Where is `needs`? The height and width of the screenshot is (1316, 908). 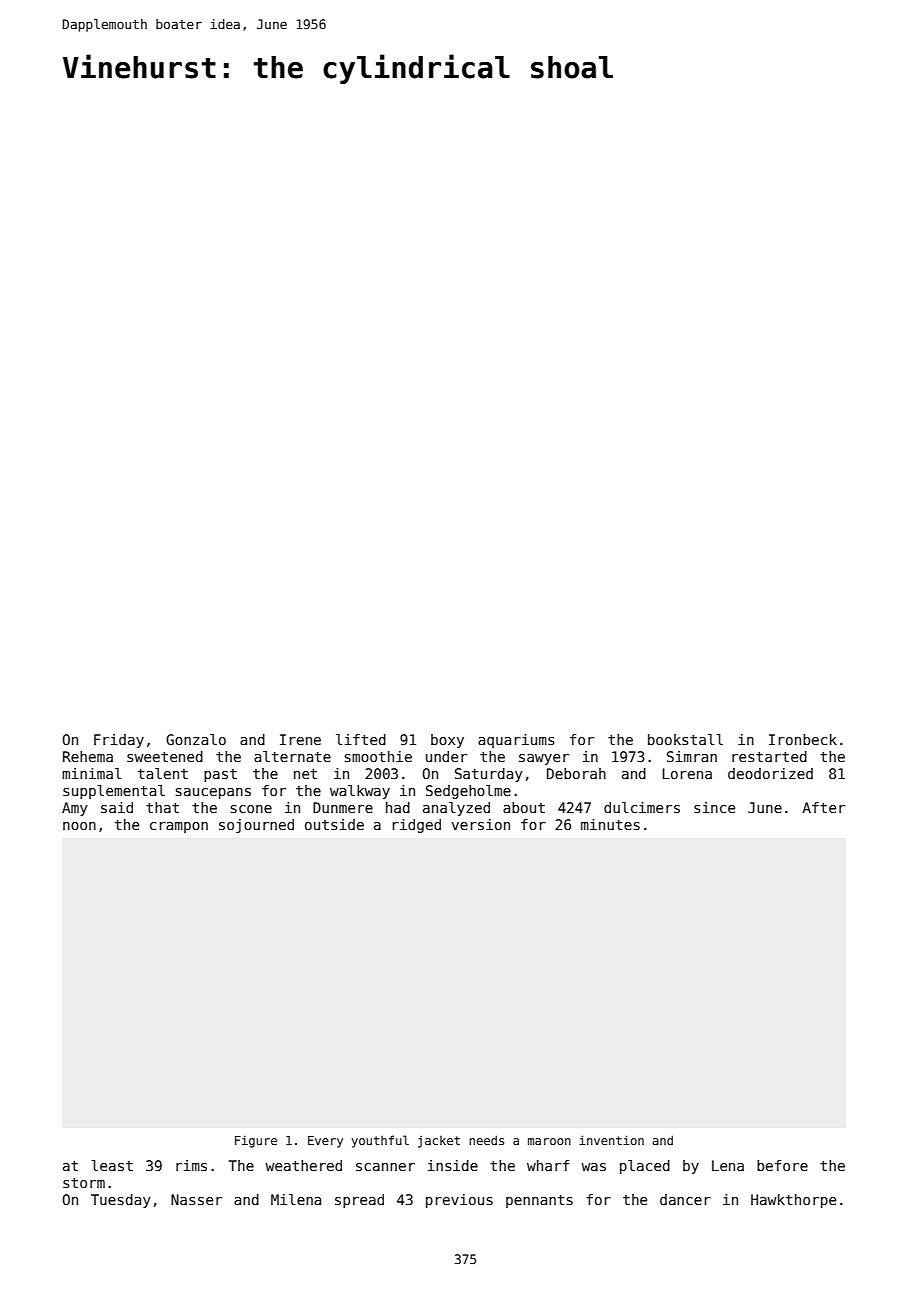
needs is located at coordinates (486, 1140).
